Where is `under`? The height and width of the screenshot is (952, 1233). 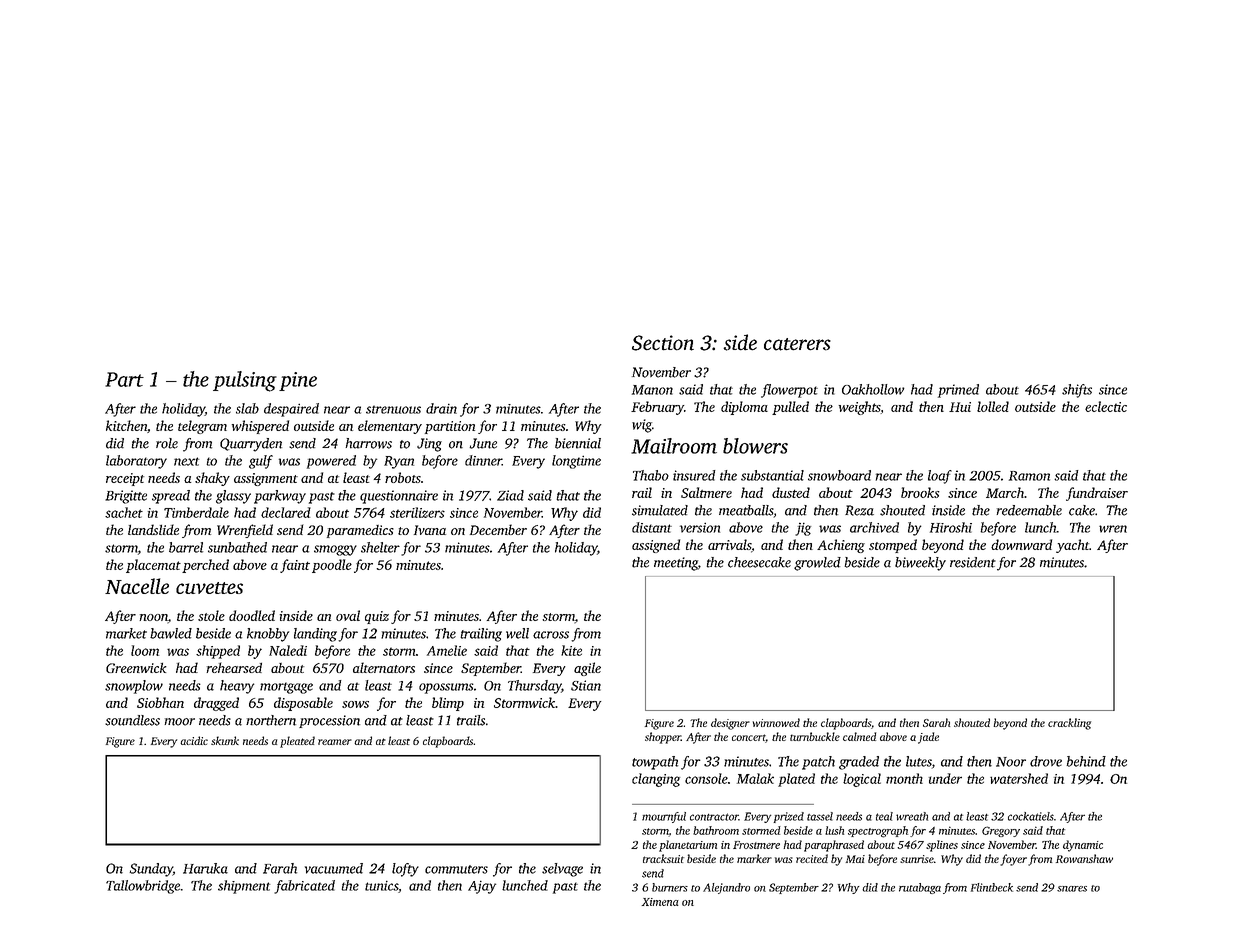 under is located at coordinates (945, 778).
